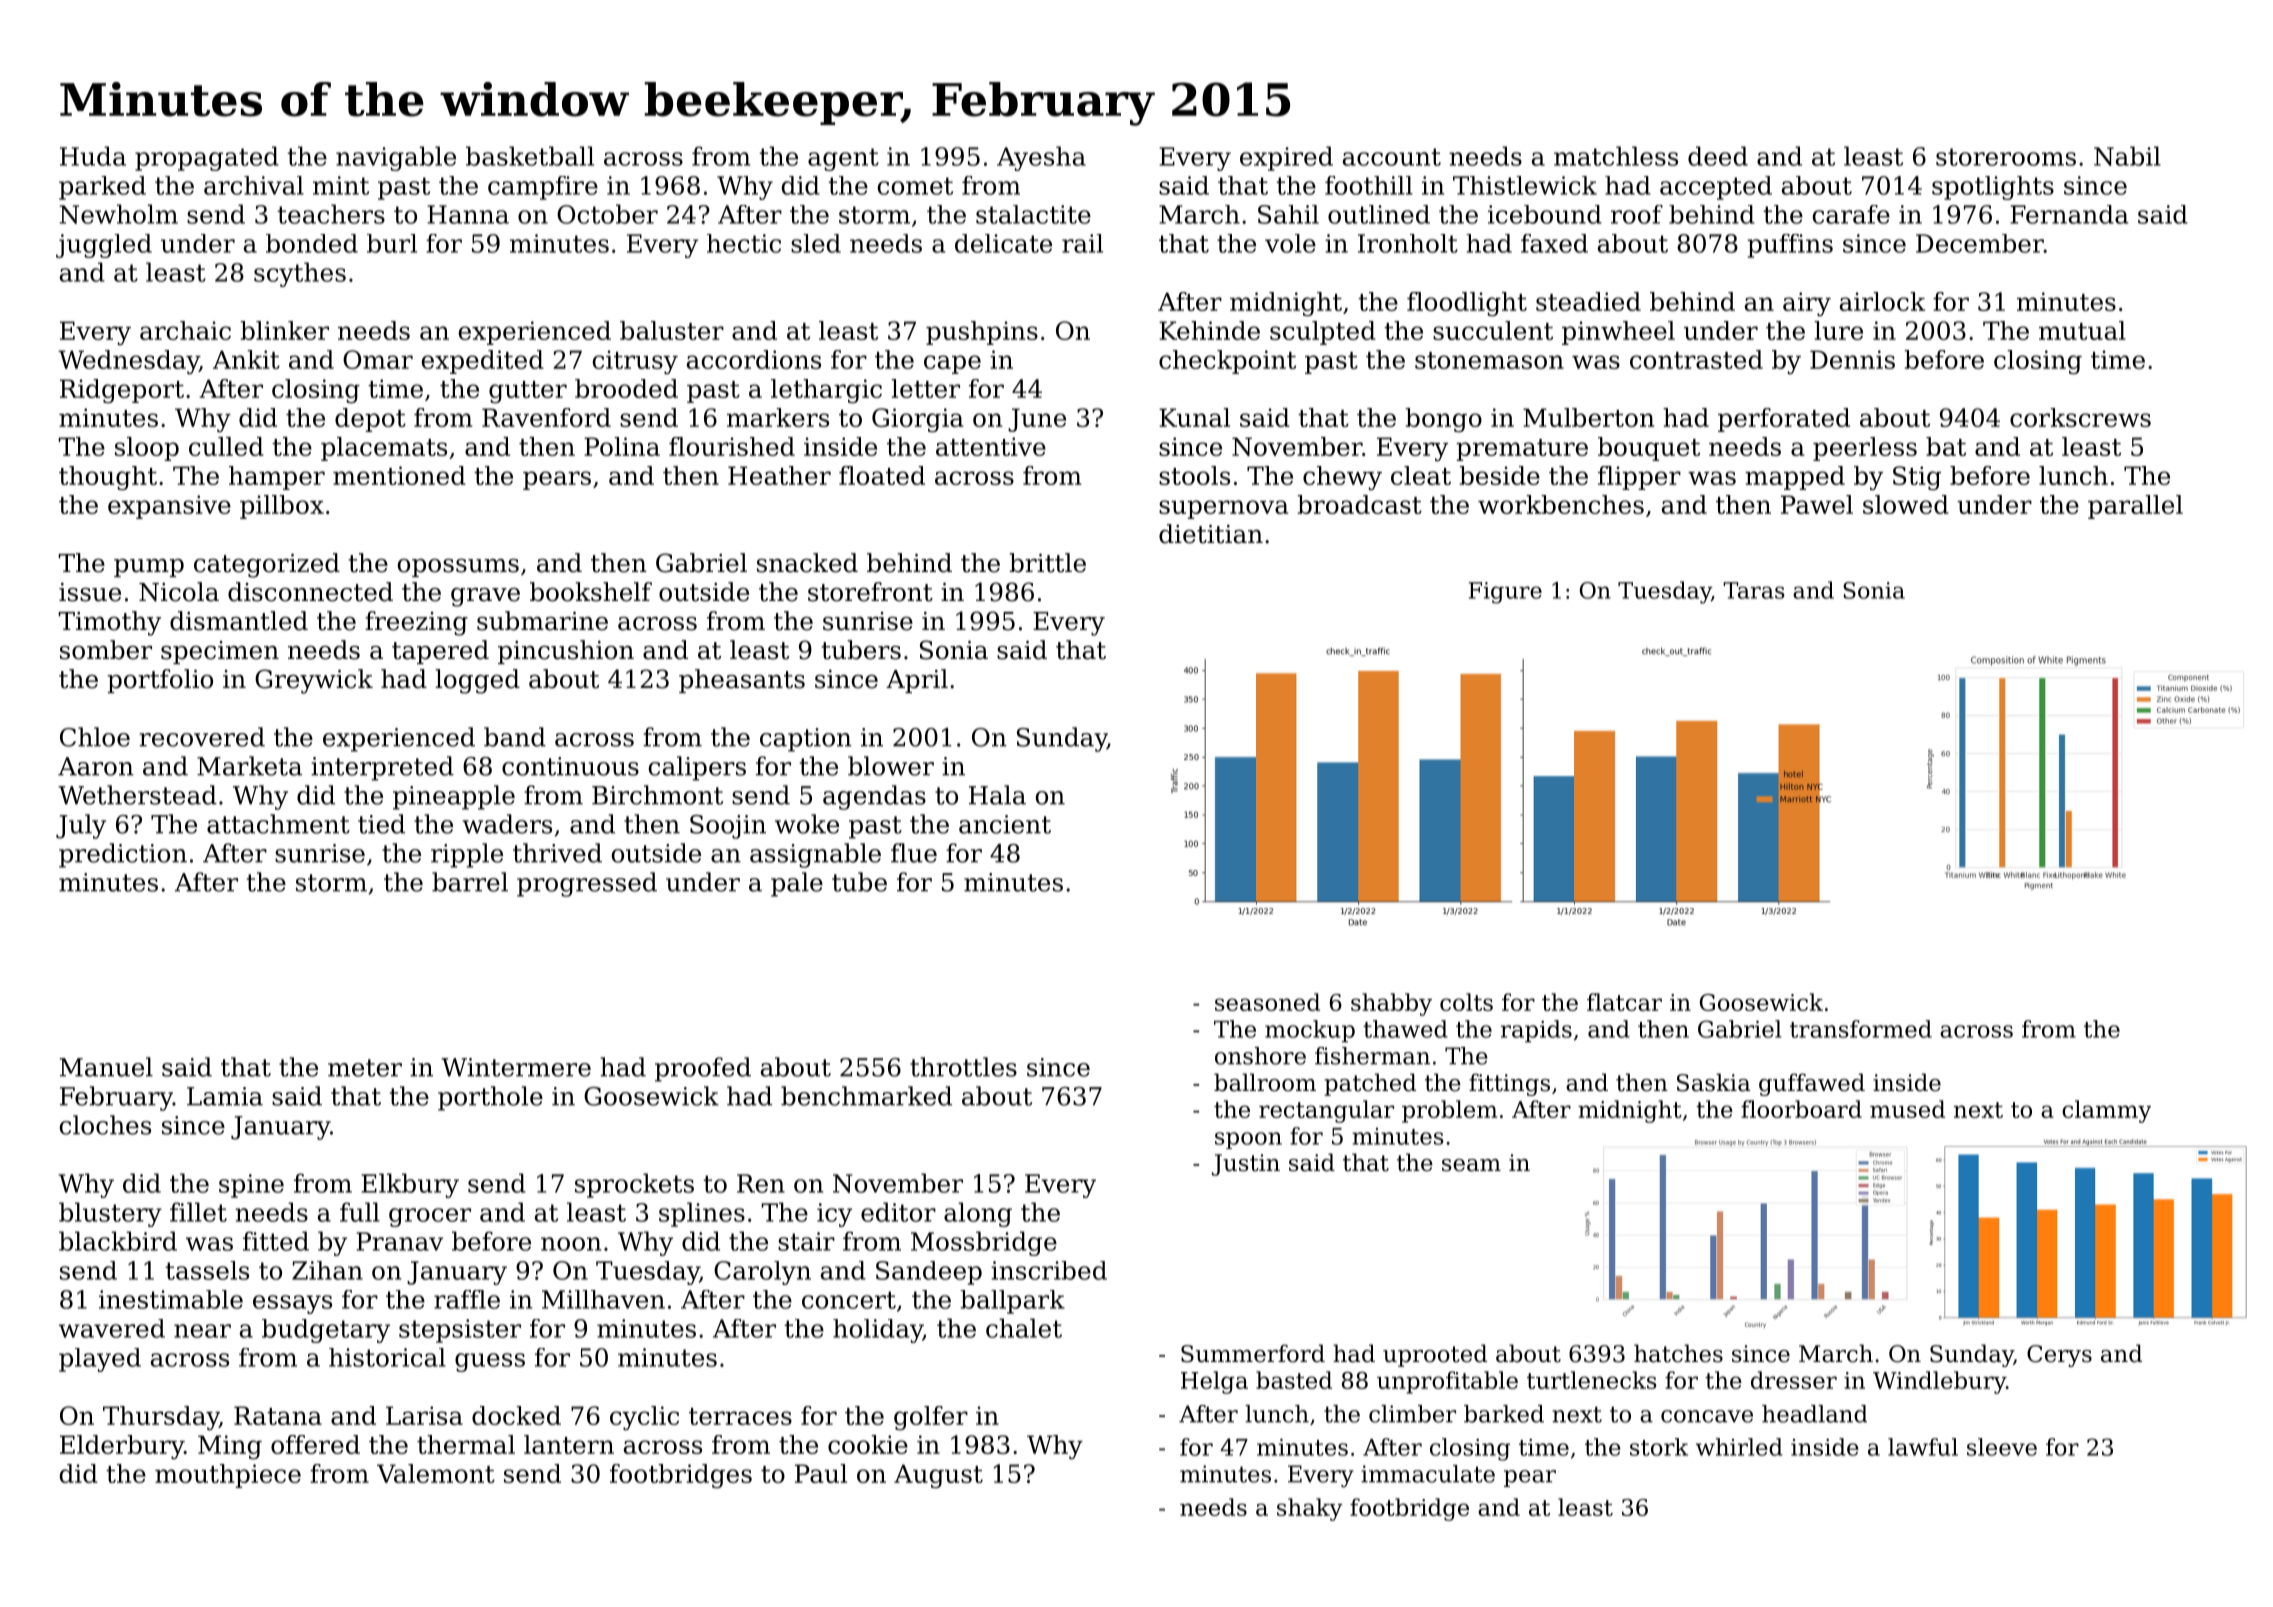  I want to click on transformed, so click(1861, 1029).
